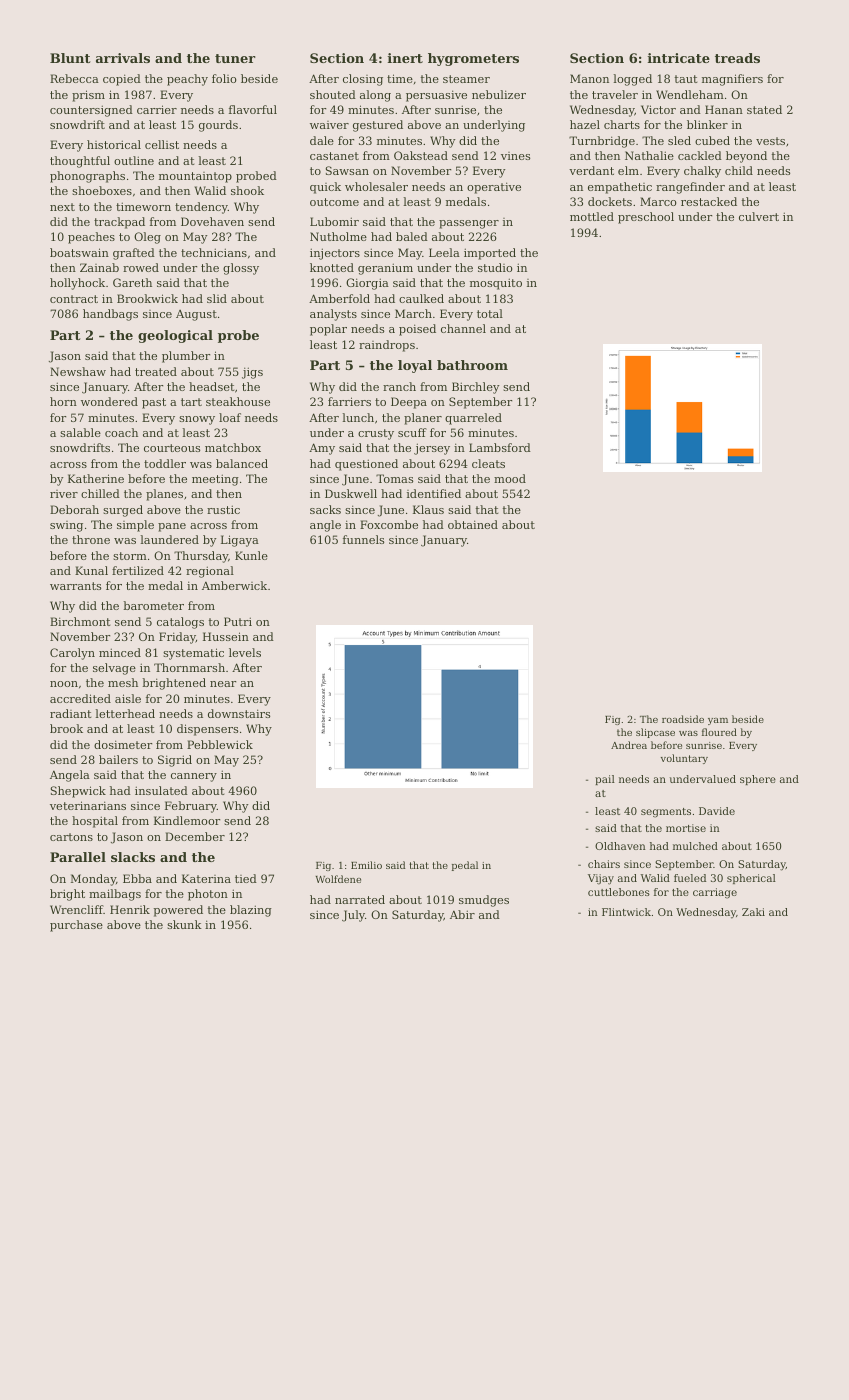 This screenshot has height=1400, width=849. I want to click on Sigrid, so click(175, 761).
